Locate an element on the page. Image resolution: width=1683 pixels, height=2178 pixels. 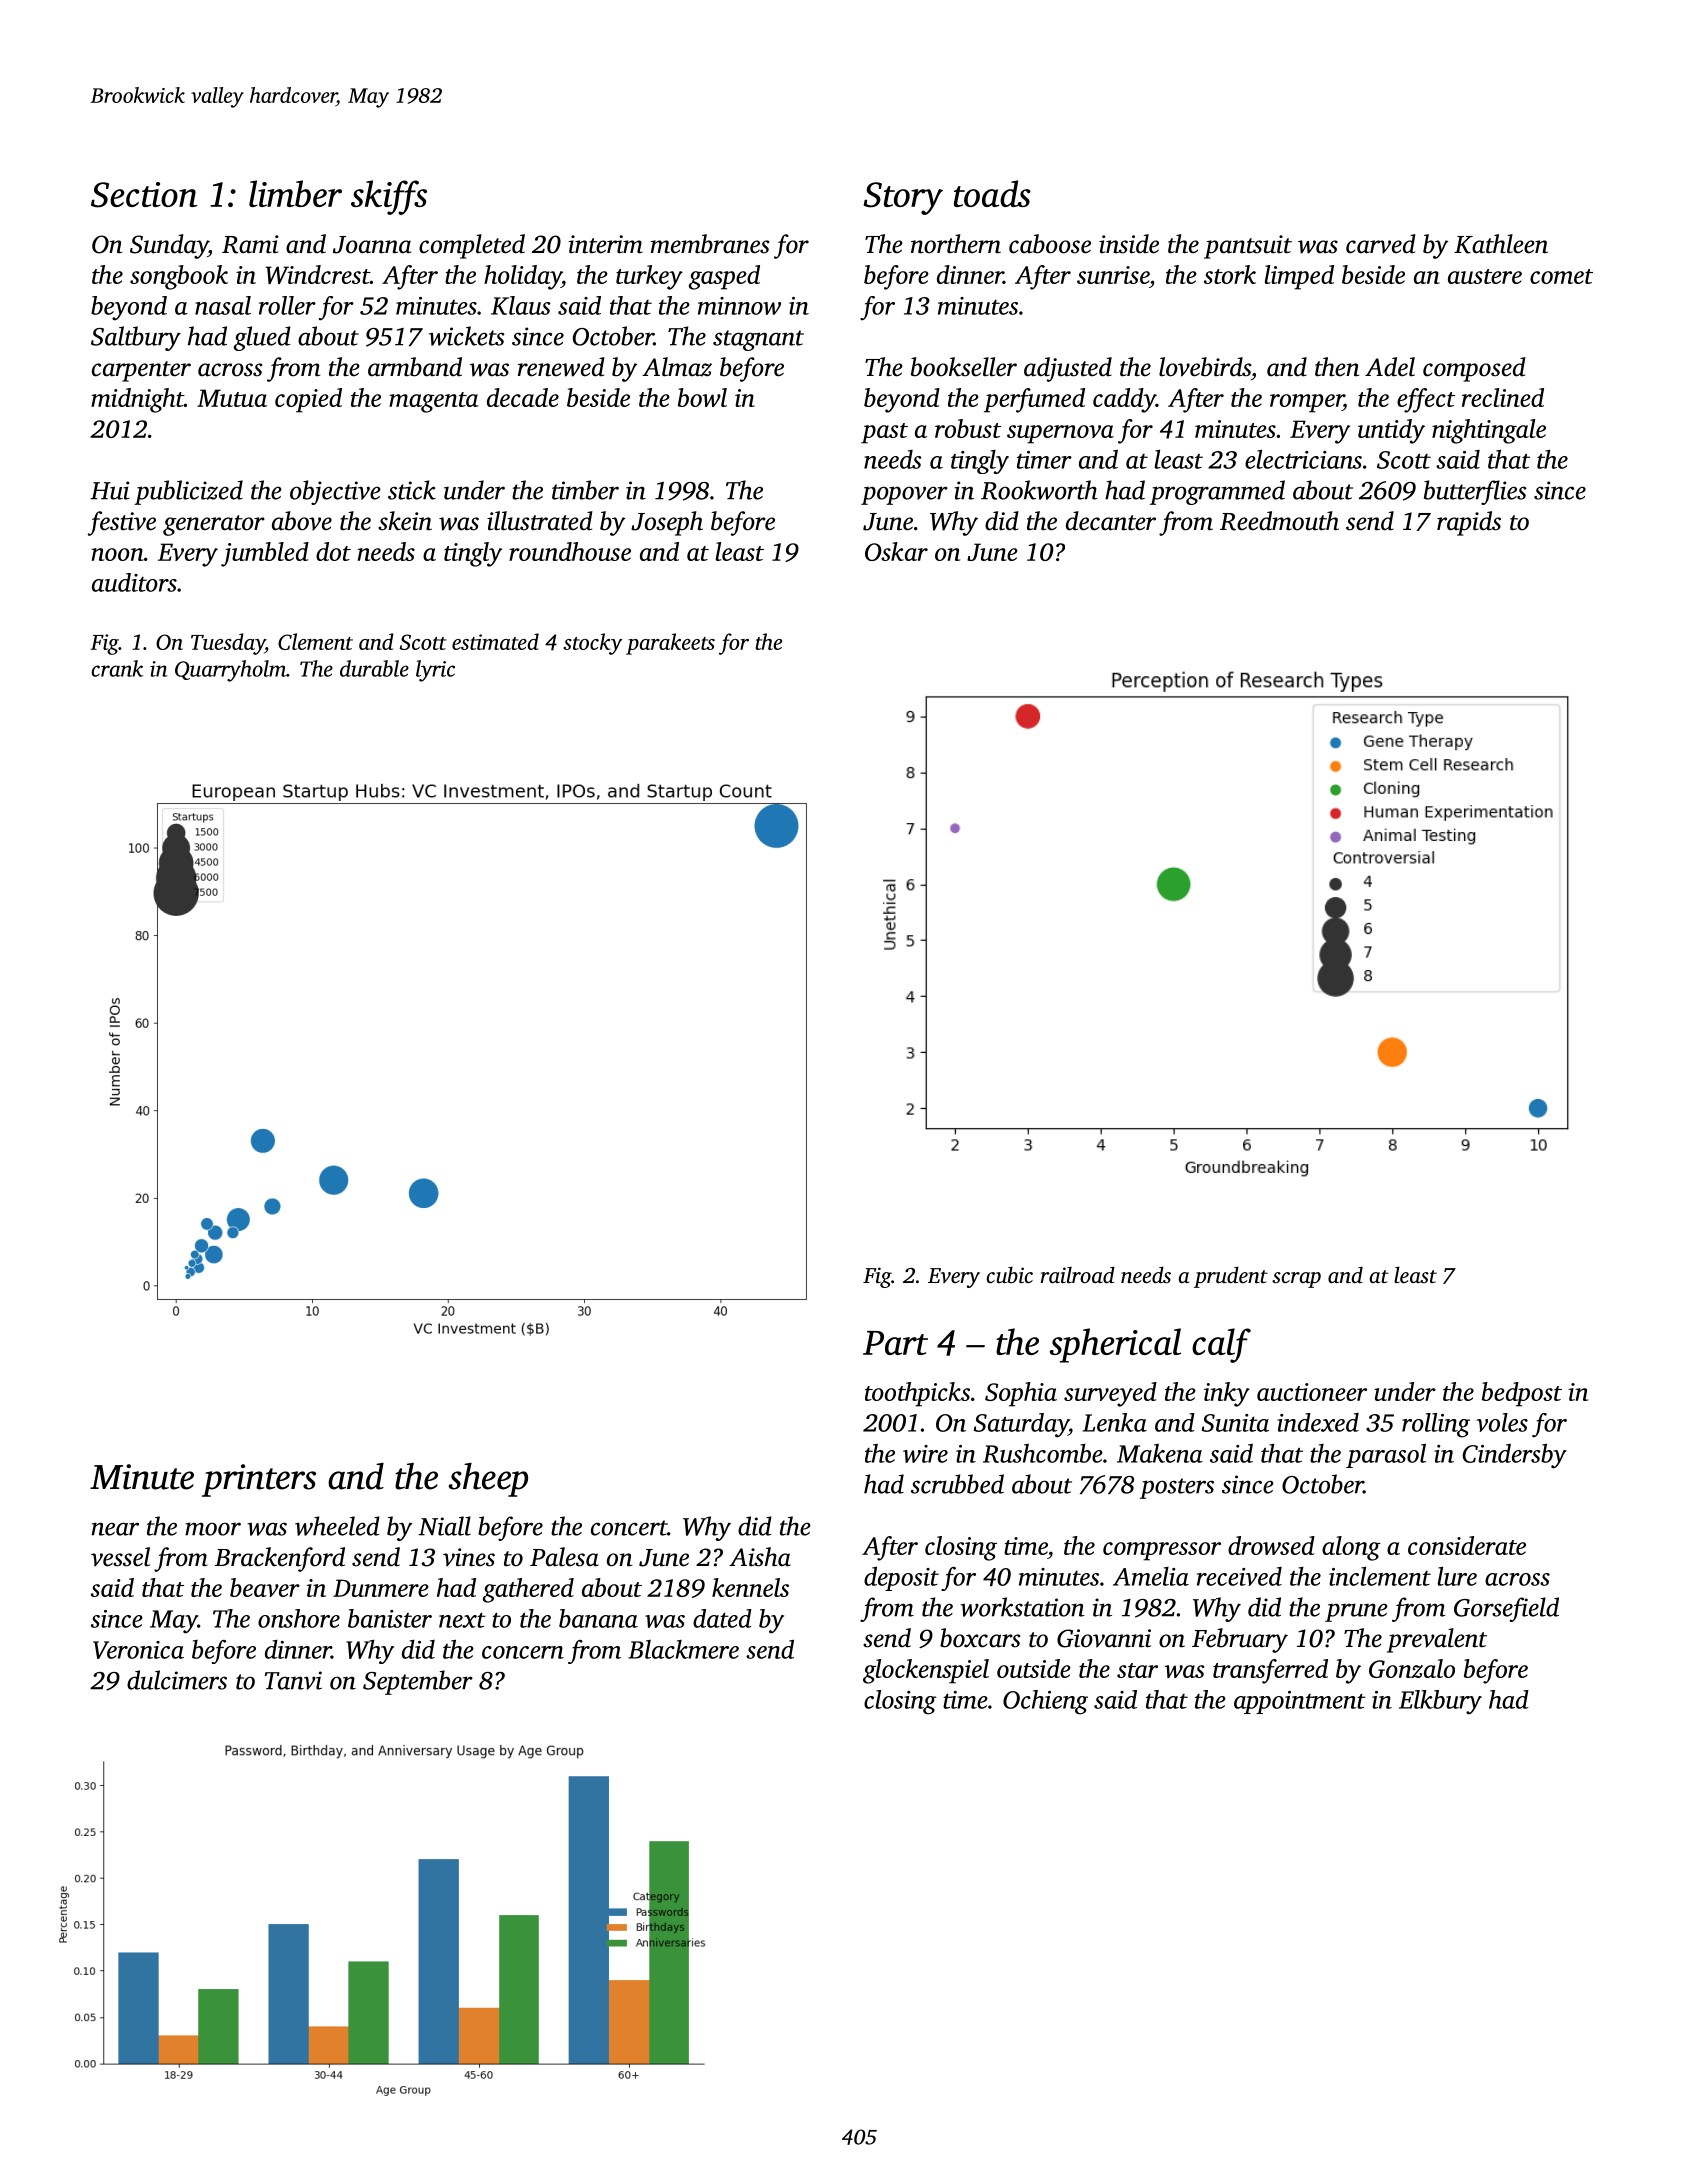
toads is located at coordinates (992, 193).
